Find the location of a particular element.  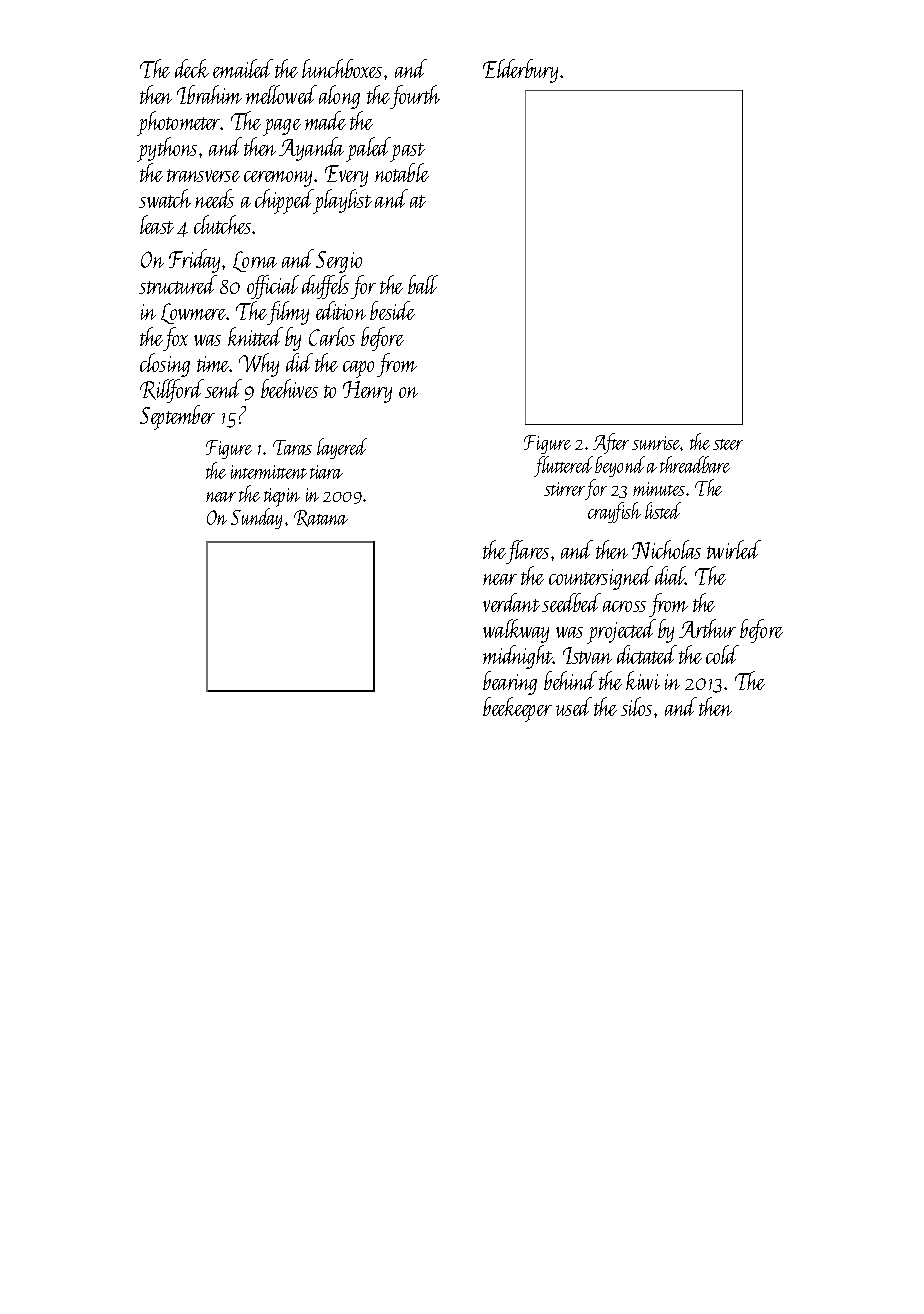

emailed is located at coordinates (243, 68).
